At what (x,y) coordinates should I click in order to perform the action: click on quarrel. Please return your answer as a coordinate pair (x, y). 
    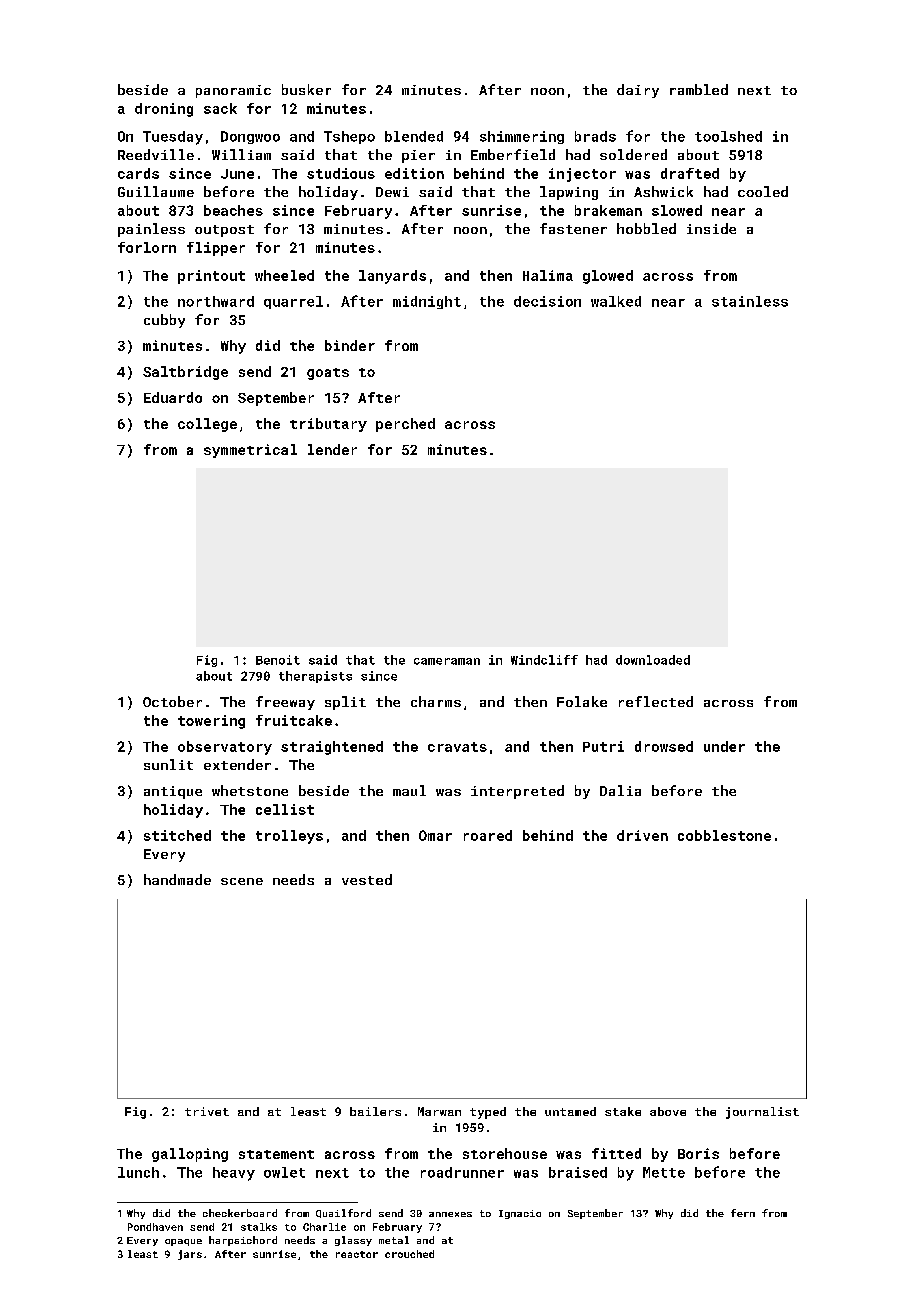
    Looking at the image, I should click on (293, 302).
